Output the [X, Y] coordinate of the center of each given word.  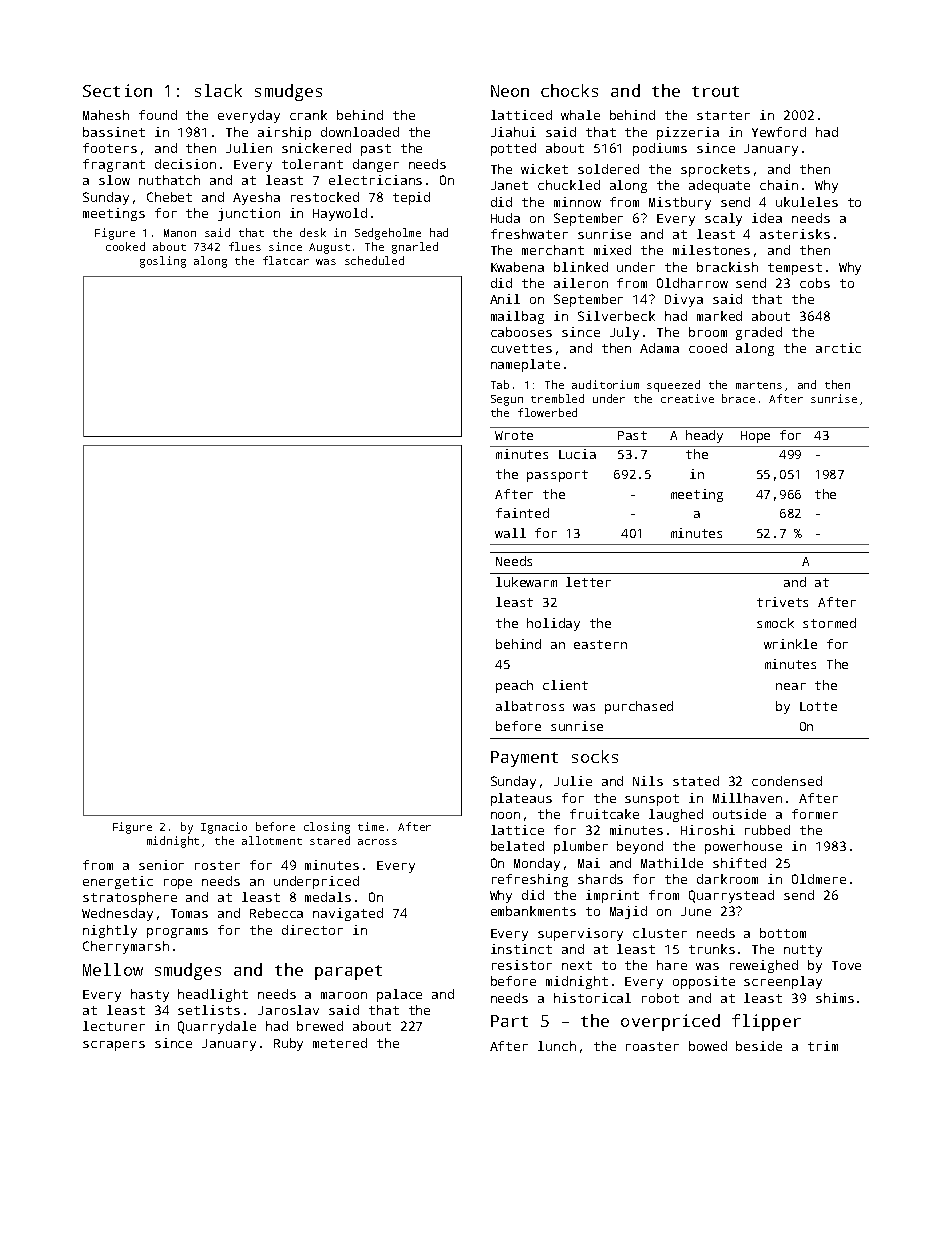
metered [340, 1043]
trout [715, 91]
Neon [510, 91]
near [791, 686]
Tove [846, 965]
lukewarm [526, 582]
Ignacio [224, 828]
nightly [110, 931]
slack [218, 90]
